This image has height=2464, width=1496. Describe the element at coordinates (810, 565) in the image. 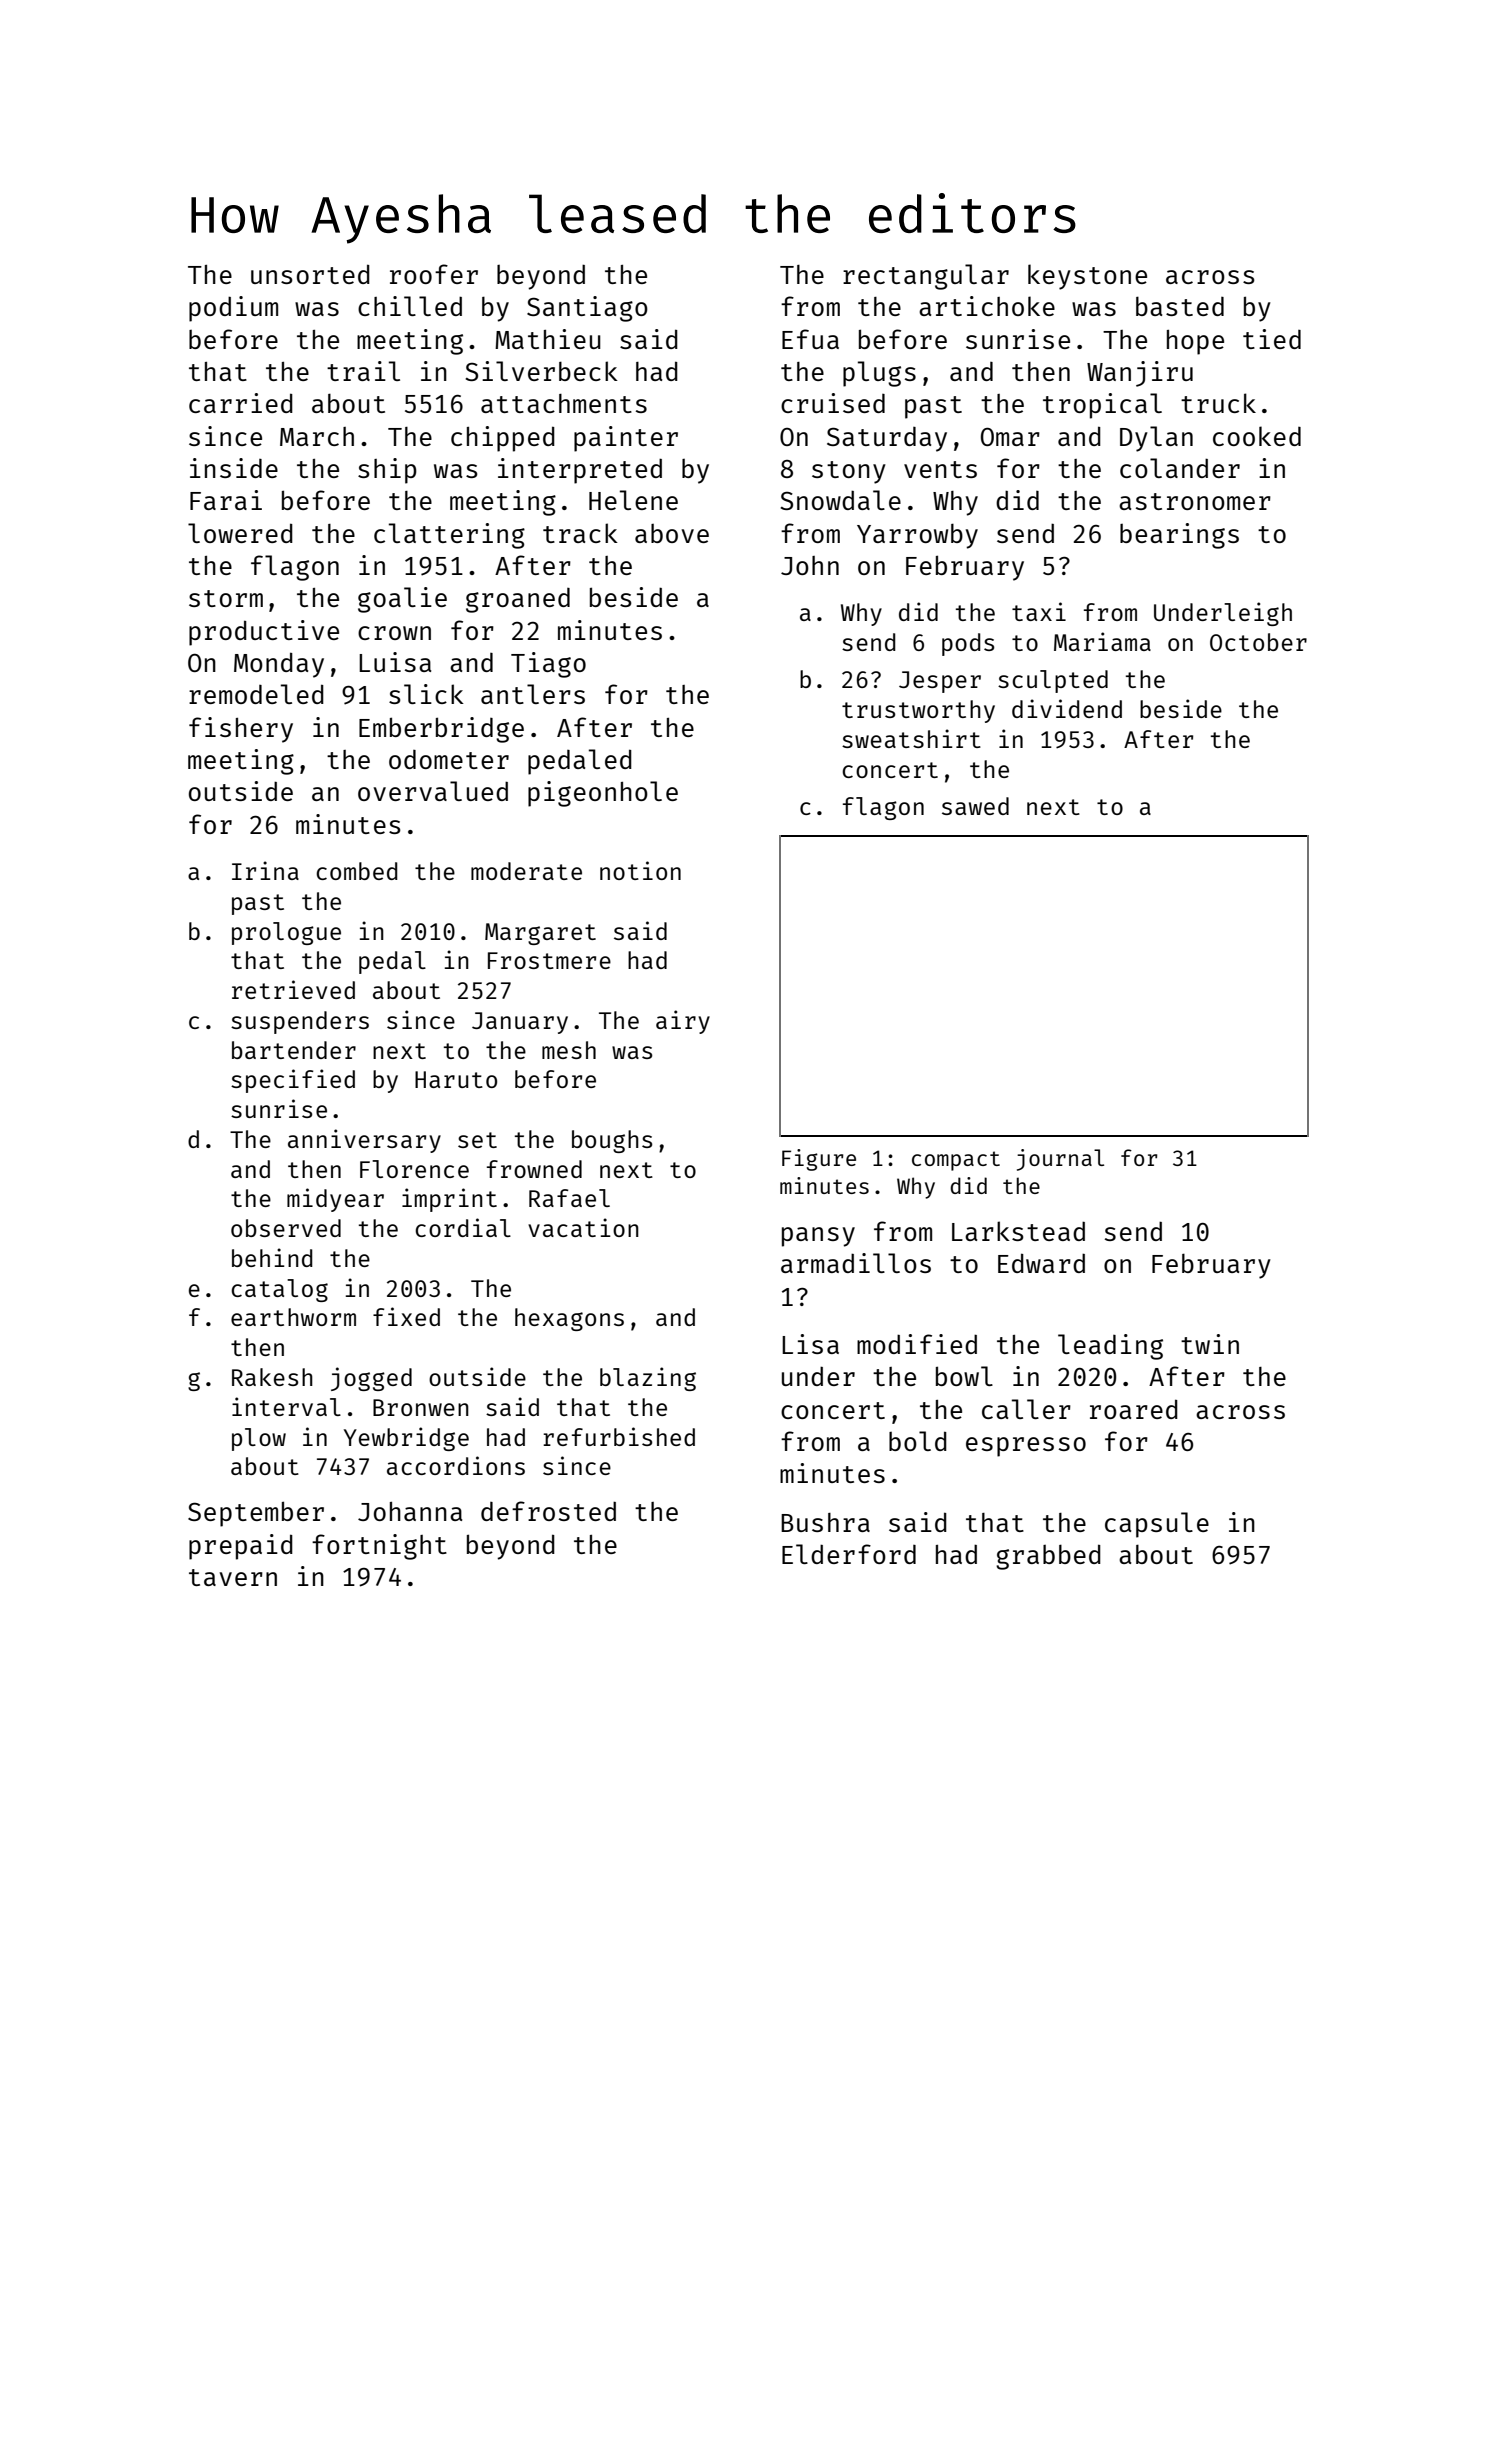

I see `John` at that location.
